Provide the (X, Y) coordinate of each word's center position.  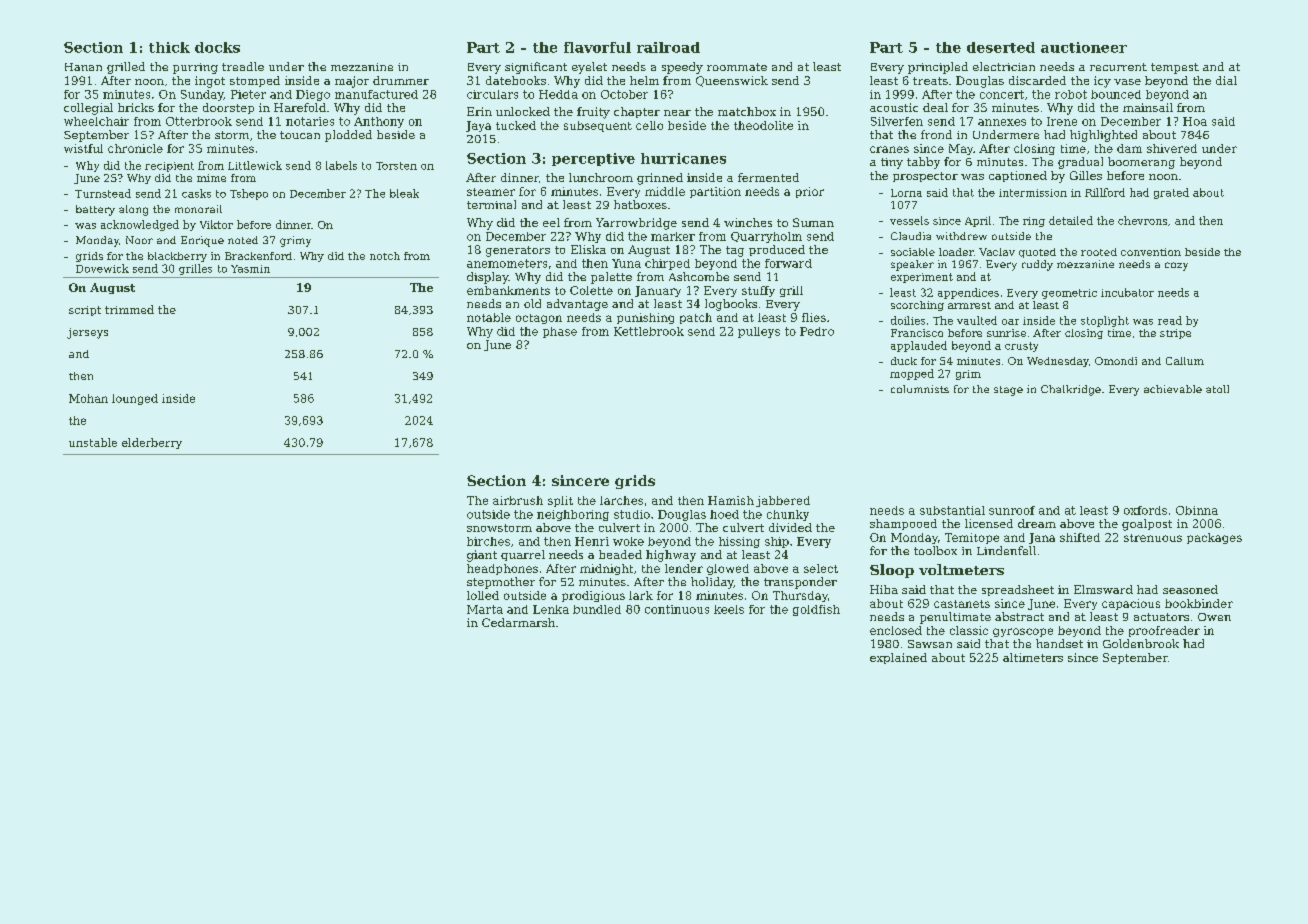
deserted (1001, 47)
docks (217, 47)
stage (1008, 391)
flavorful (597, 47)
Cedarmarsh (518, 622)
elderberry (152, 443)
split (560, 501)
